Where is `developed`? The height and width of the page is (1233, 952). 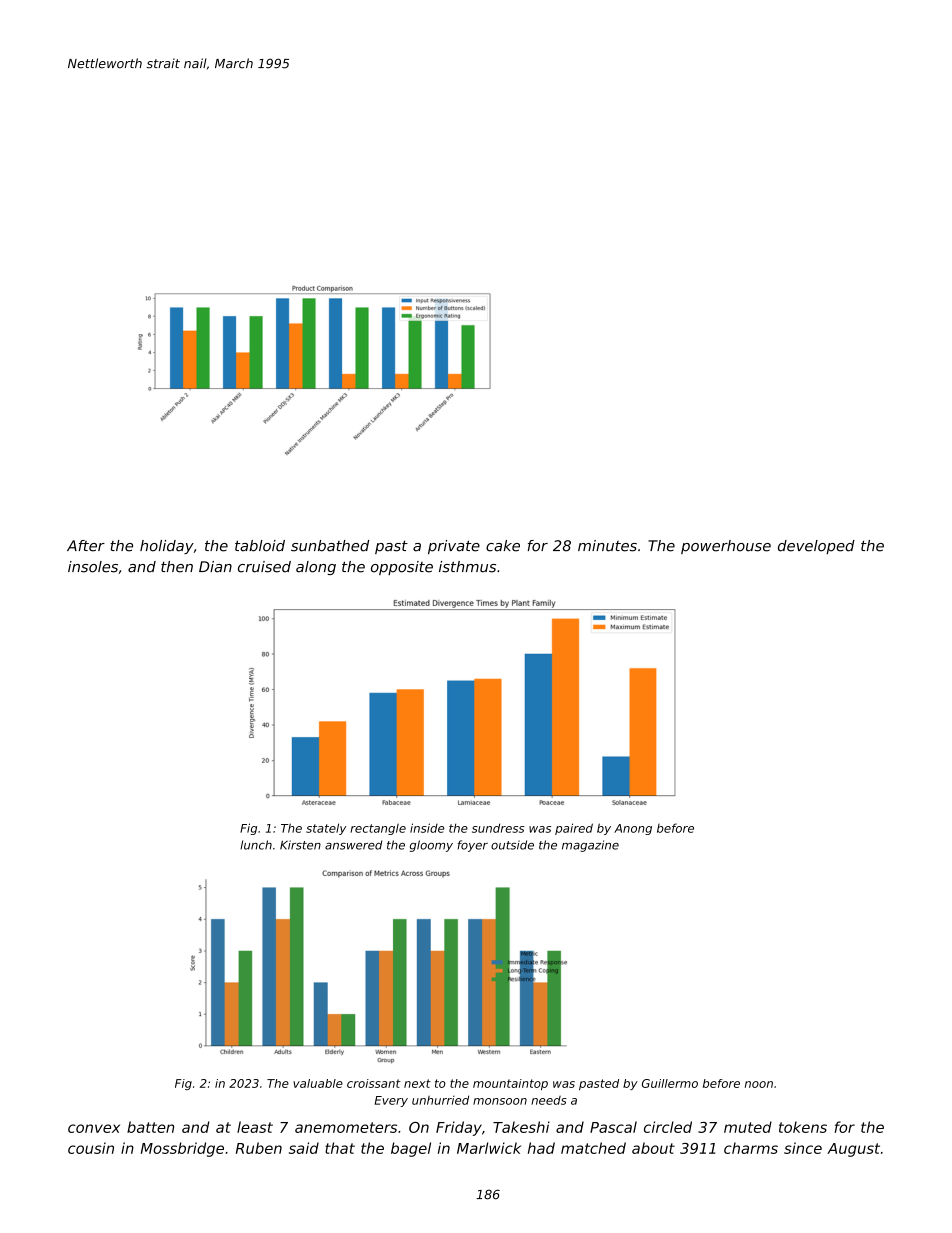 developed is located at coordinates (816, 547).
